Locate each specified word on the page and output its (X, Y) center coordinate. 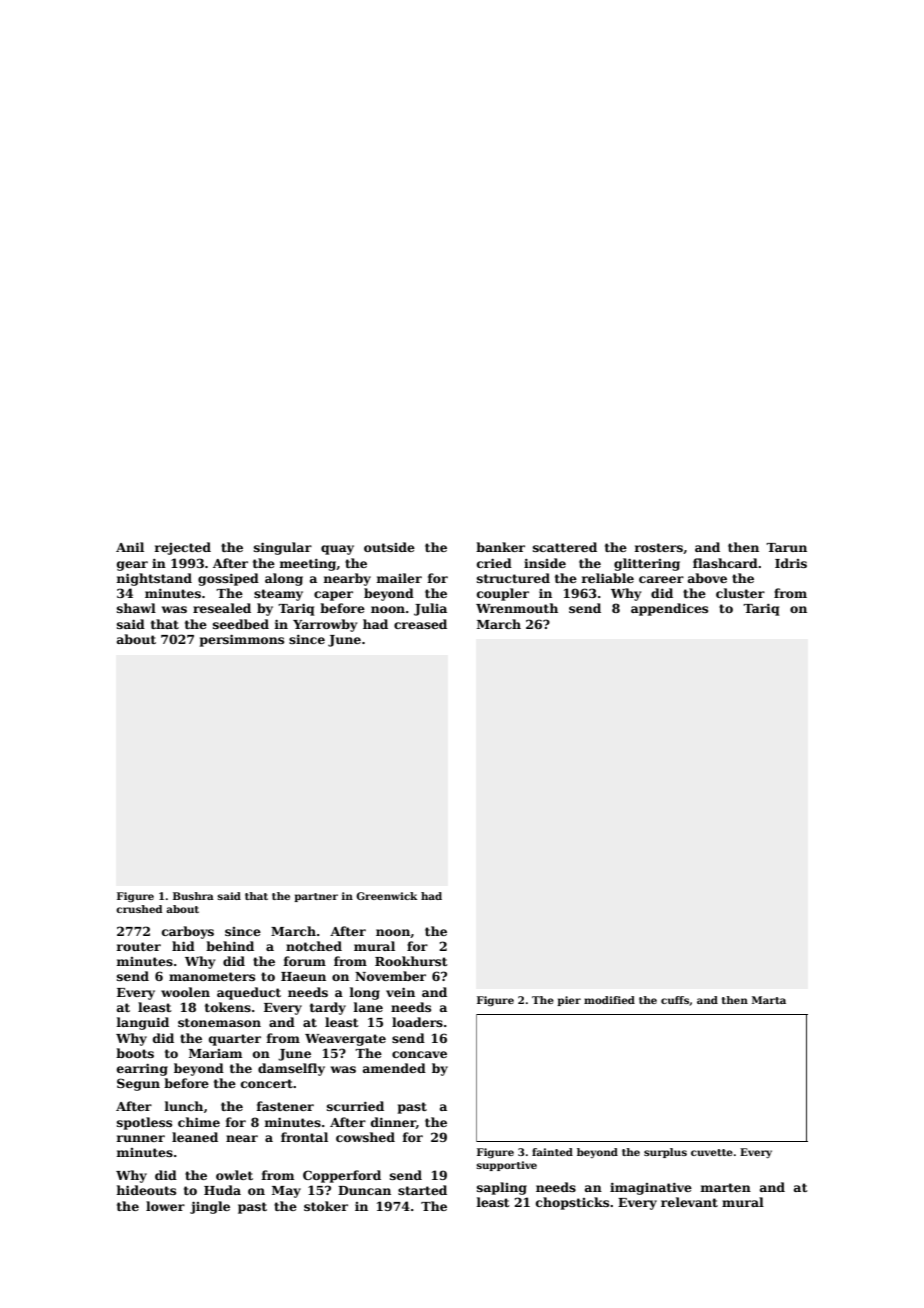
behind (230, 946)
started (422, 1190)
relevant (689, 1202)
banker (500, 547)
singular (283, 548)
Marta (769, 1000)
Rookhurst (411, 961)
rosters (658, 547)
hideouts (146, 1190)
